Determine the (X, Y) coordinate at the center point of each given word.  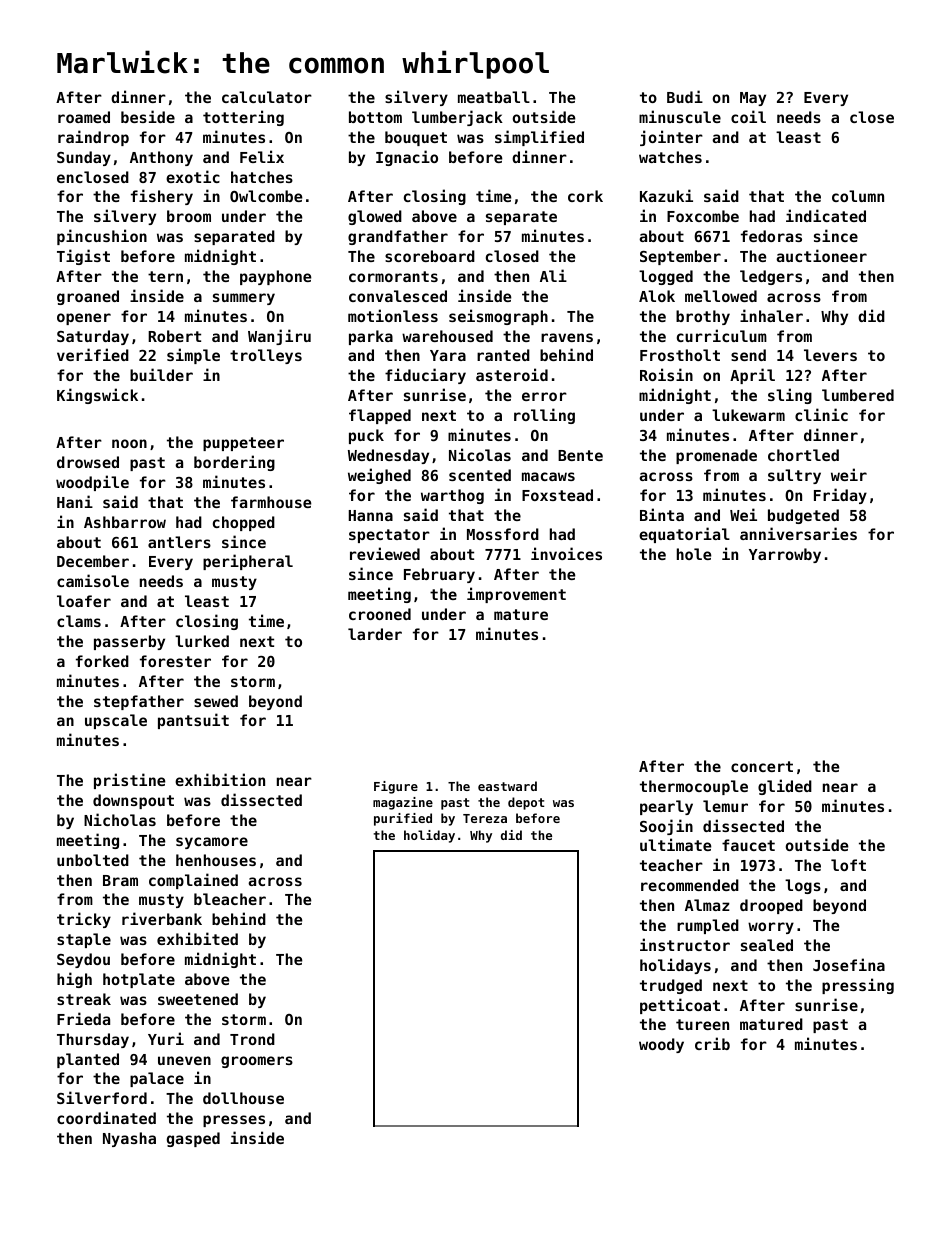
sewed (216, 701)
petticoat (680, 1006)
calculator (267, 97)
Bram (120, 880)
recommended (690, 885)
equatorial (684, 535)
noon (129, 443)
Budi (685, 96)
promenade (716, 456)
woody (661, 1045)
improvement (516, 595)
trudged (671, 986)
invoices (566, 553)
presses (234, 1121)
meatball (494, 97)
